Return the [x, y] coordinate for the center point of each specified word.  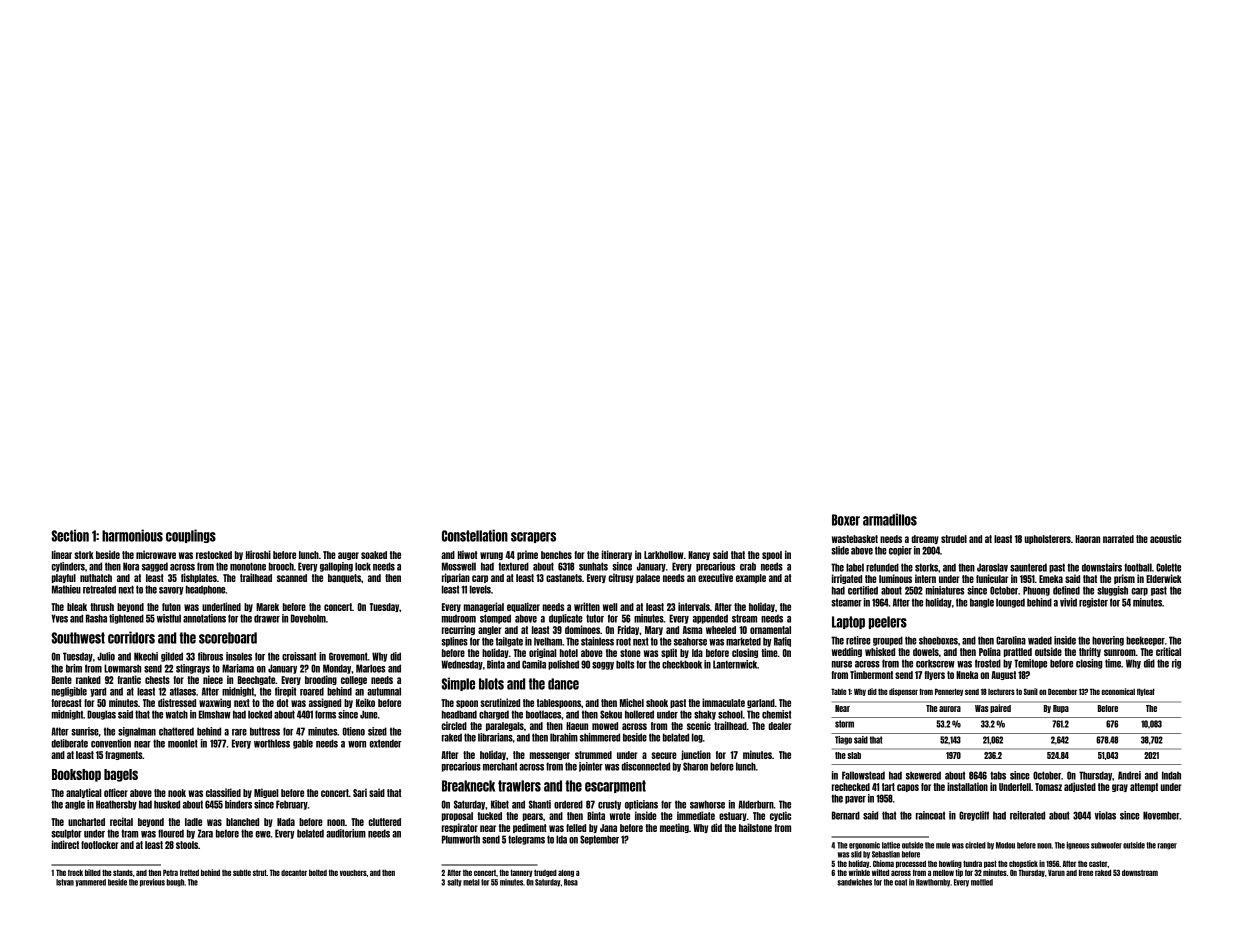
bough [175, 883]
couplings [191, 536]
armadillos [890, 519]
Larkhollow [663, 555]
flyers [934, 675]
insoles [239, 656]
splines [454, 642]
